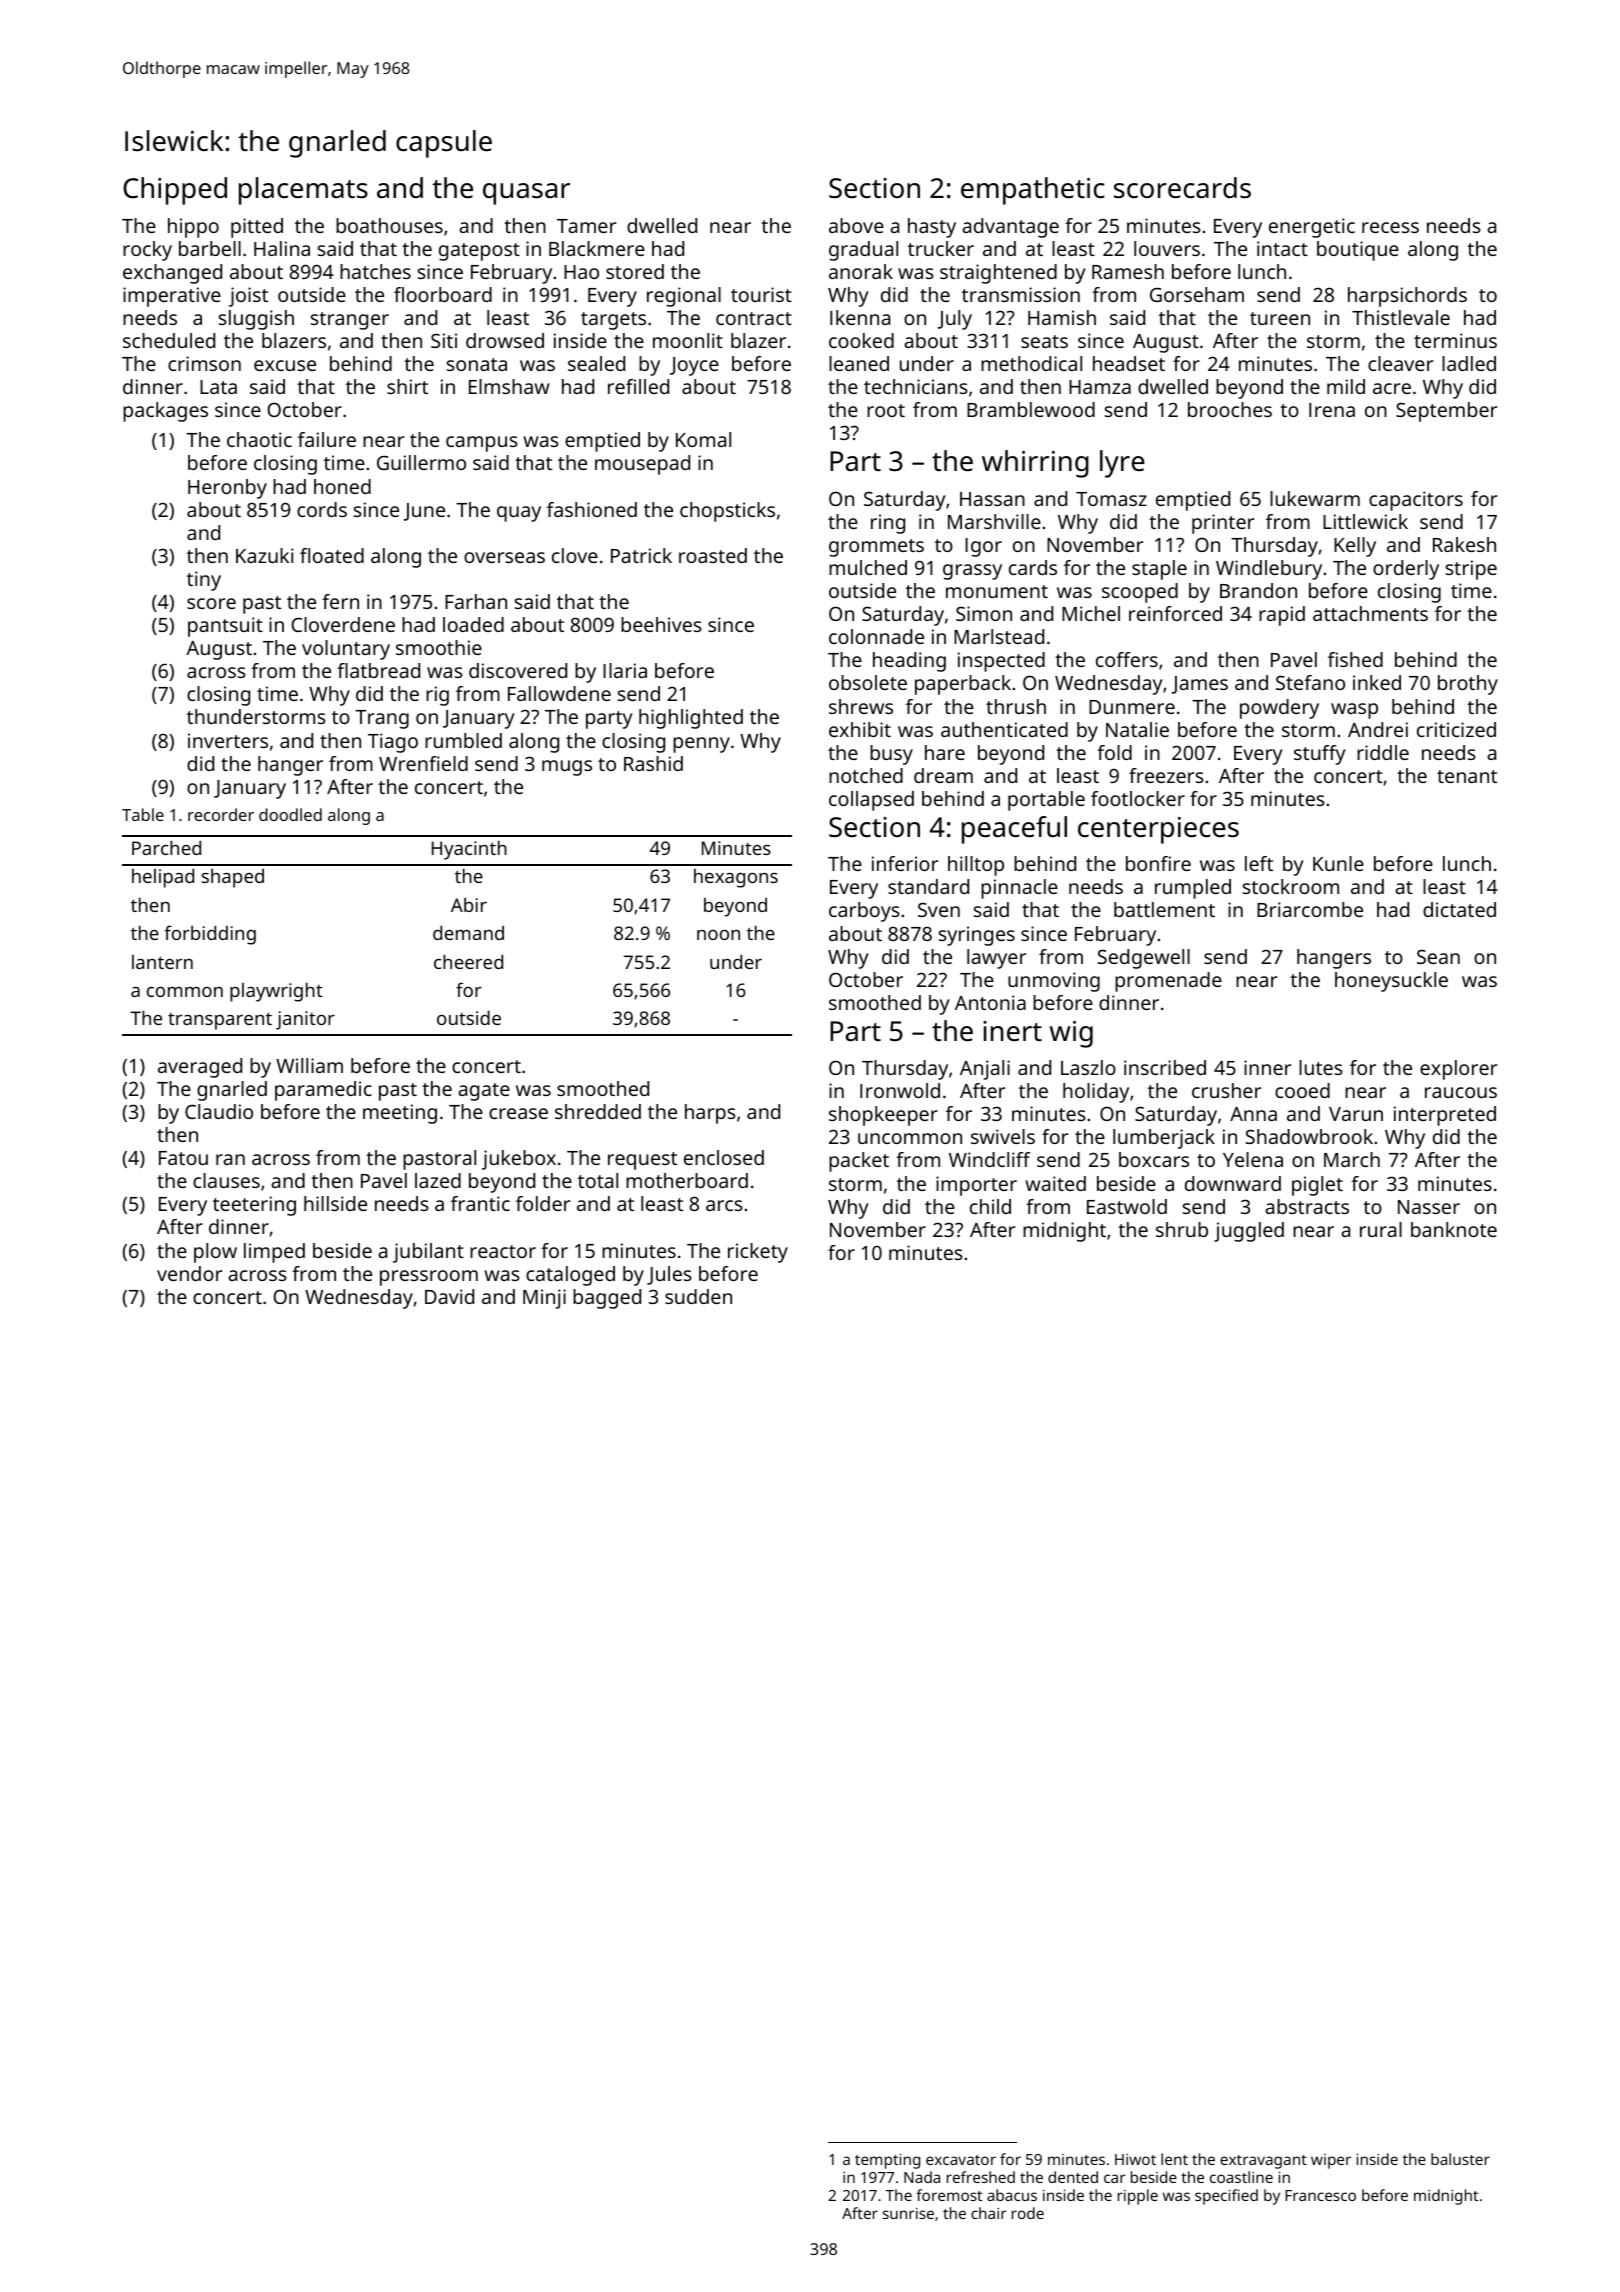 Image resolution: width=1620 pixels, height=2292 pixels. Describe the element at coordinates (994, 521) in the image. I see `Marshville` at that location.
